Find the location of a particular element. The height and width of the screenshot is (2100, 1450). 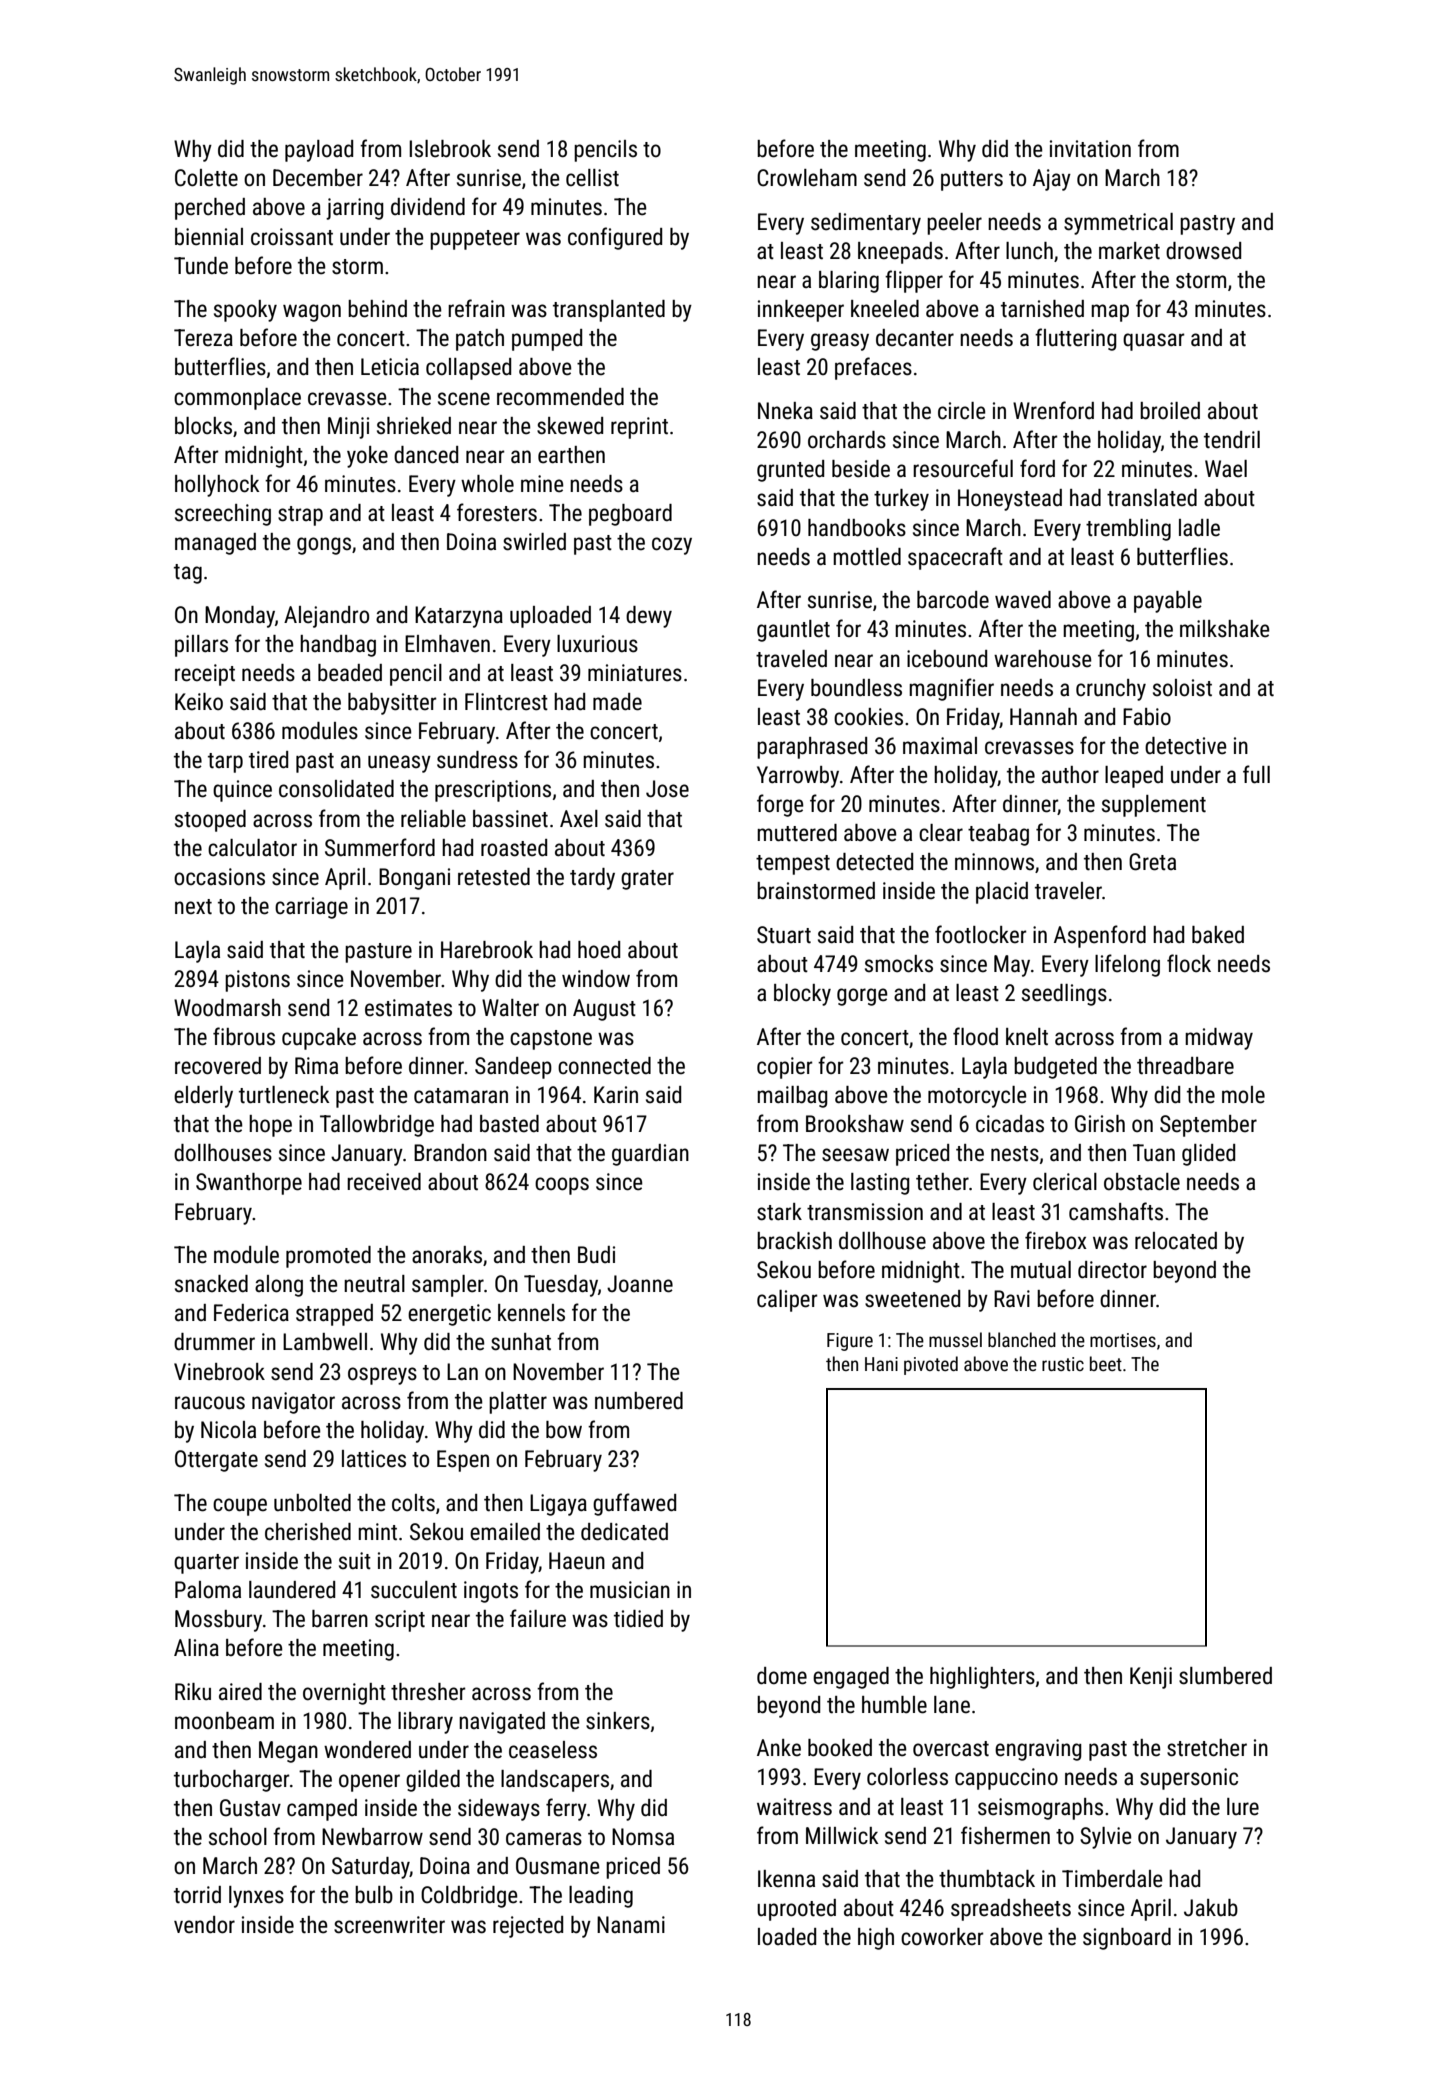

Coldbridge is located at coordinates (469, 1897).
